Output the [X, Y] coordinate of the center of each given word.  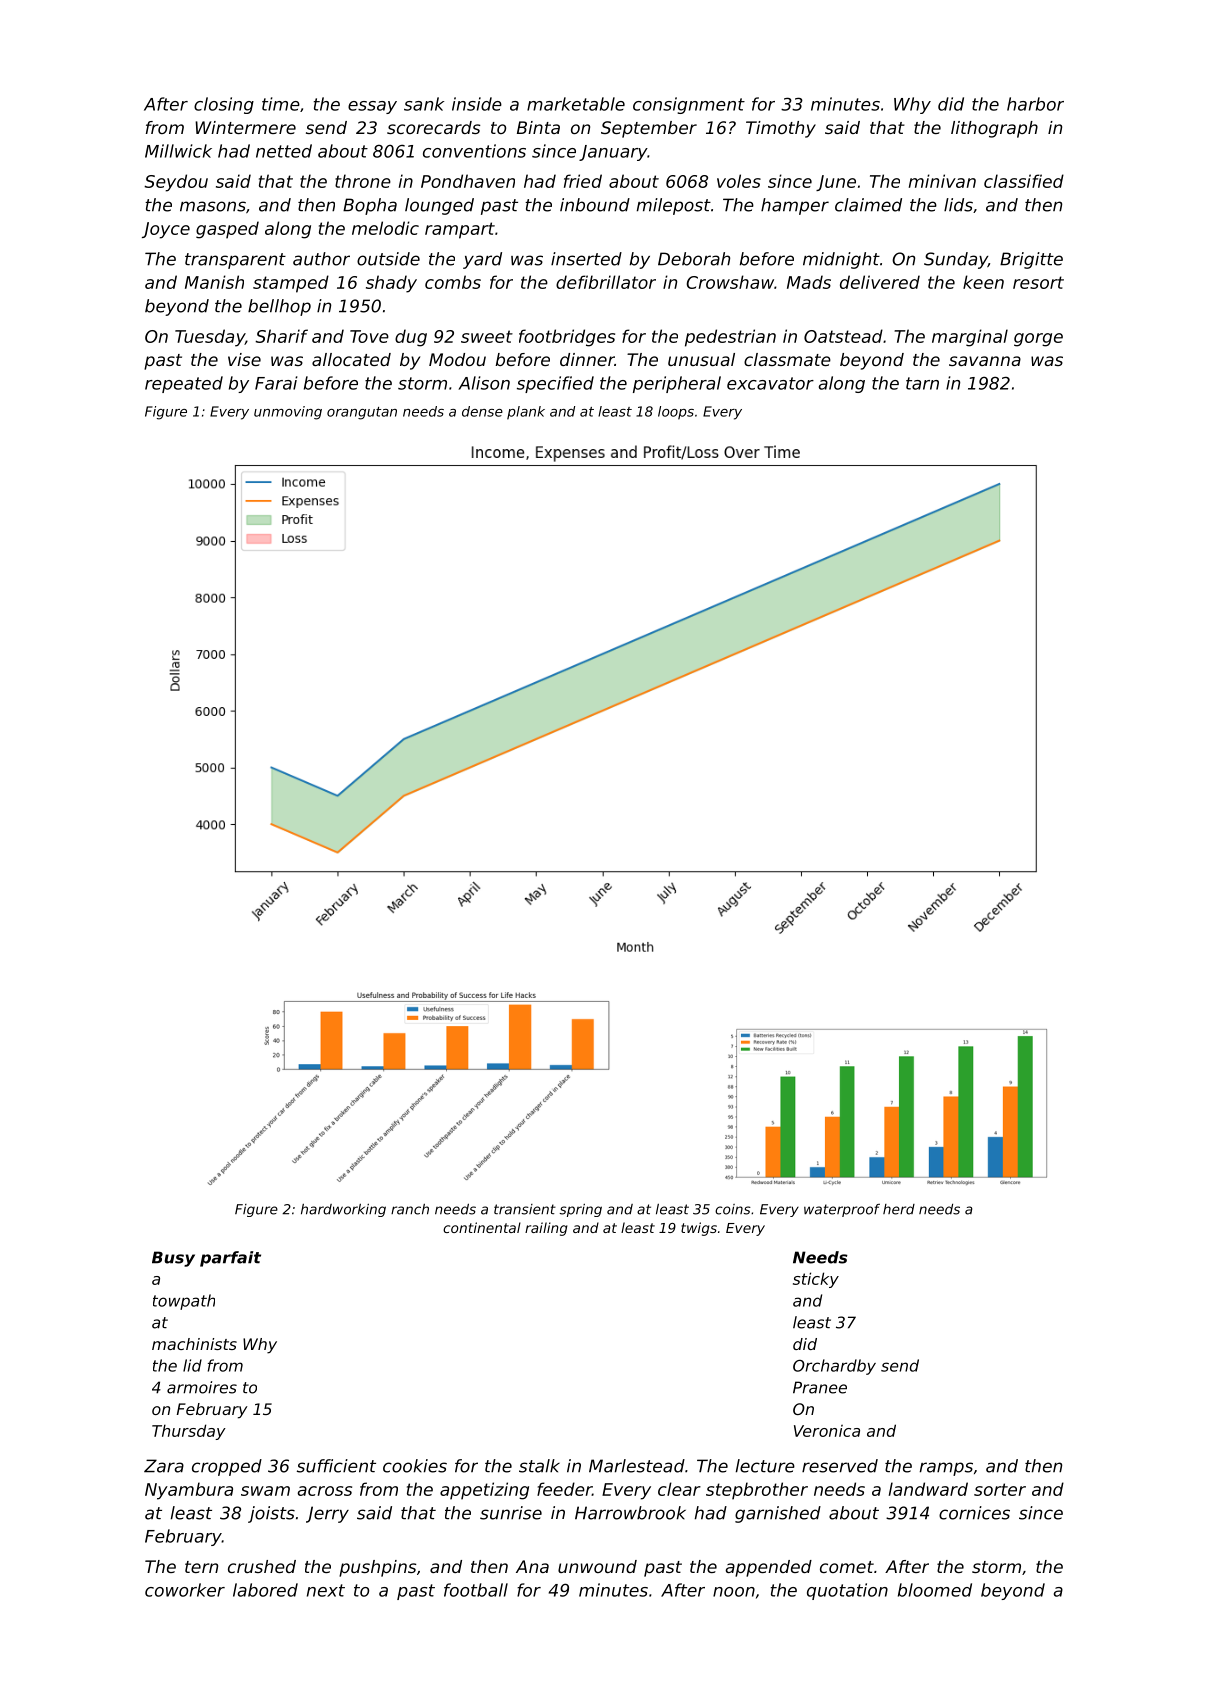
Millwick [178, 151]
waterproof [842, 1210]
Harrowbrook [630, 1513]
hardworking [343, 1210]
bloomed [935, 1590]
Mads [809, 282]
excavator [770, 383]
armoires [202, 1387]
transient [525, 1209]
